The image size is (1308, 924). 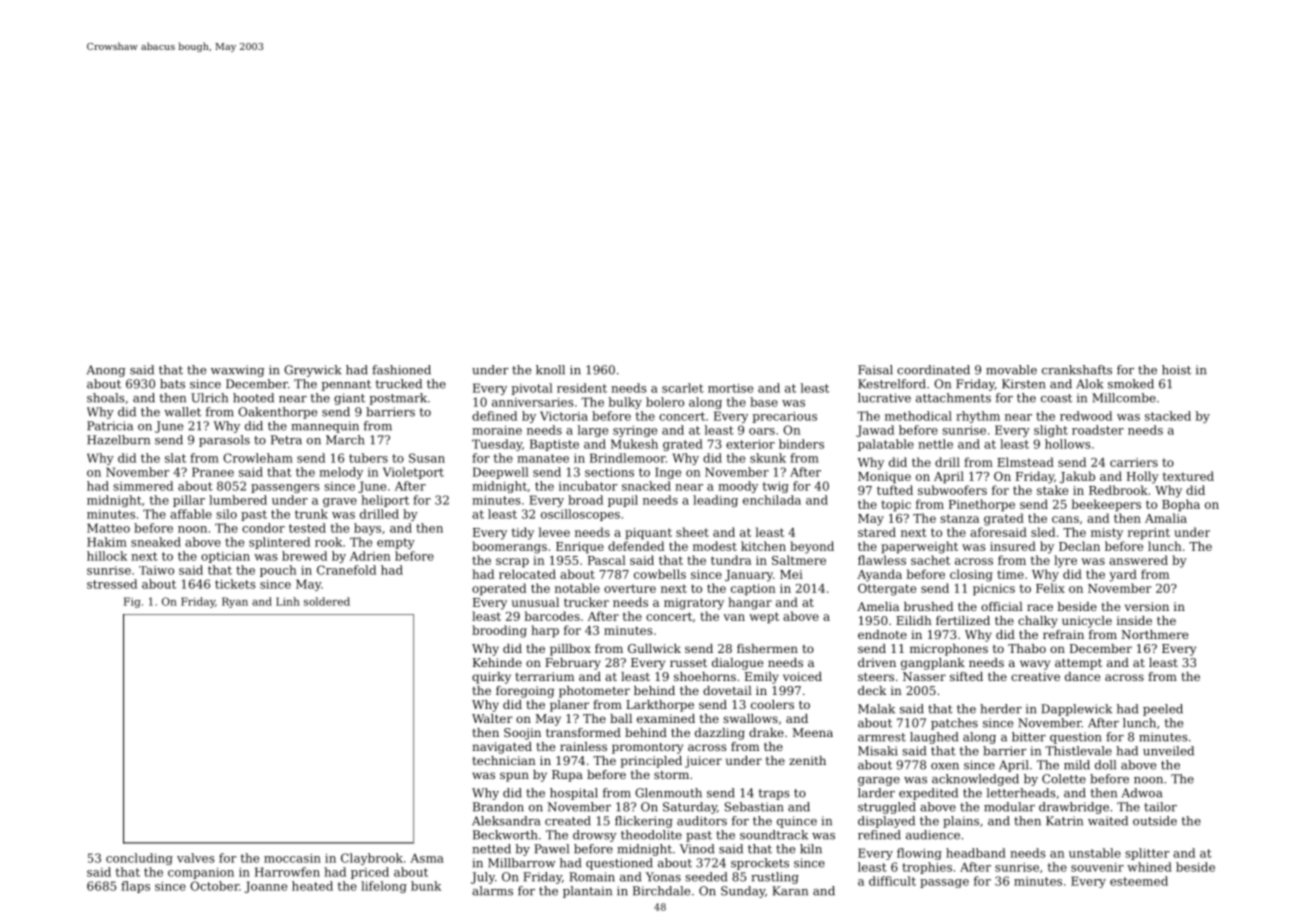 What do you see at coordinates (156, 570) in the screenshot?
I see `Taiwo` at bounding box center [156, 570].
